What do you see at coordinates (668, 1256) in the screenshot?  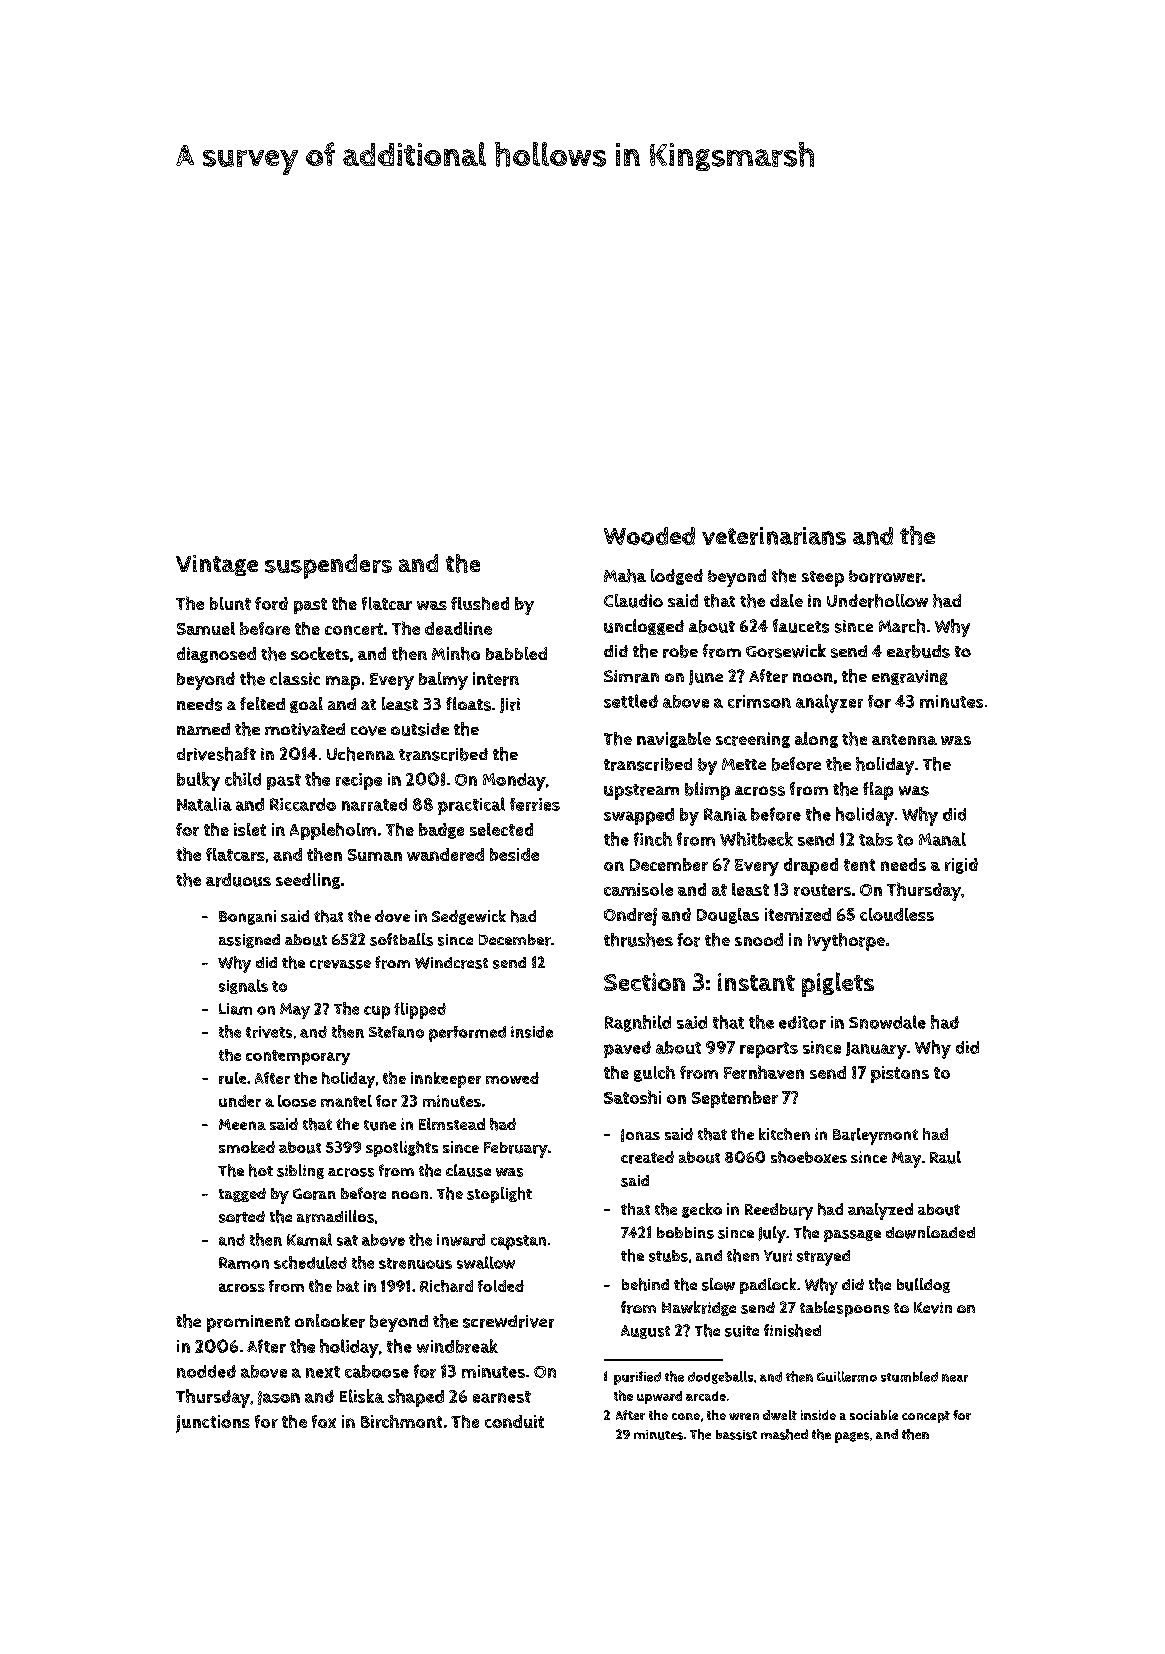 I see `stubs` at bounding box center [668, 1256].
